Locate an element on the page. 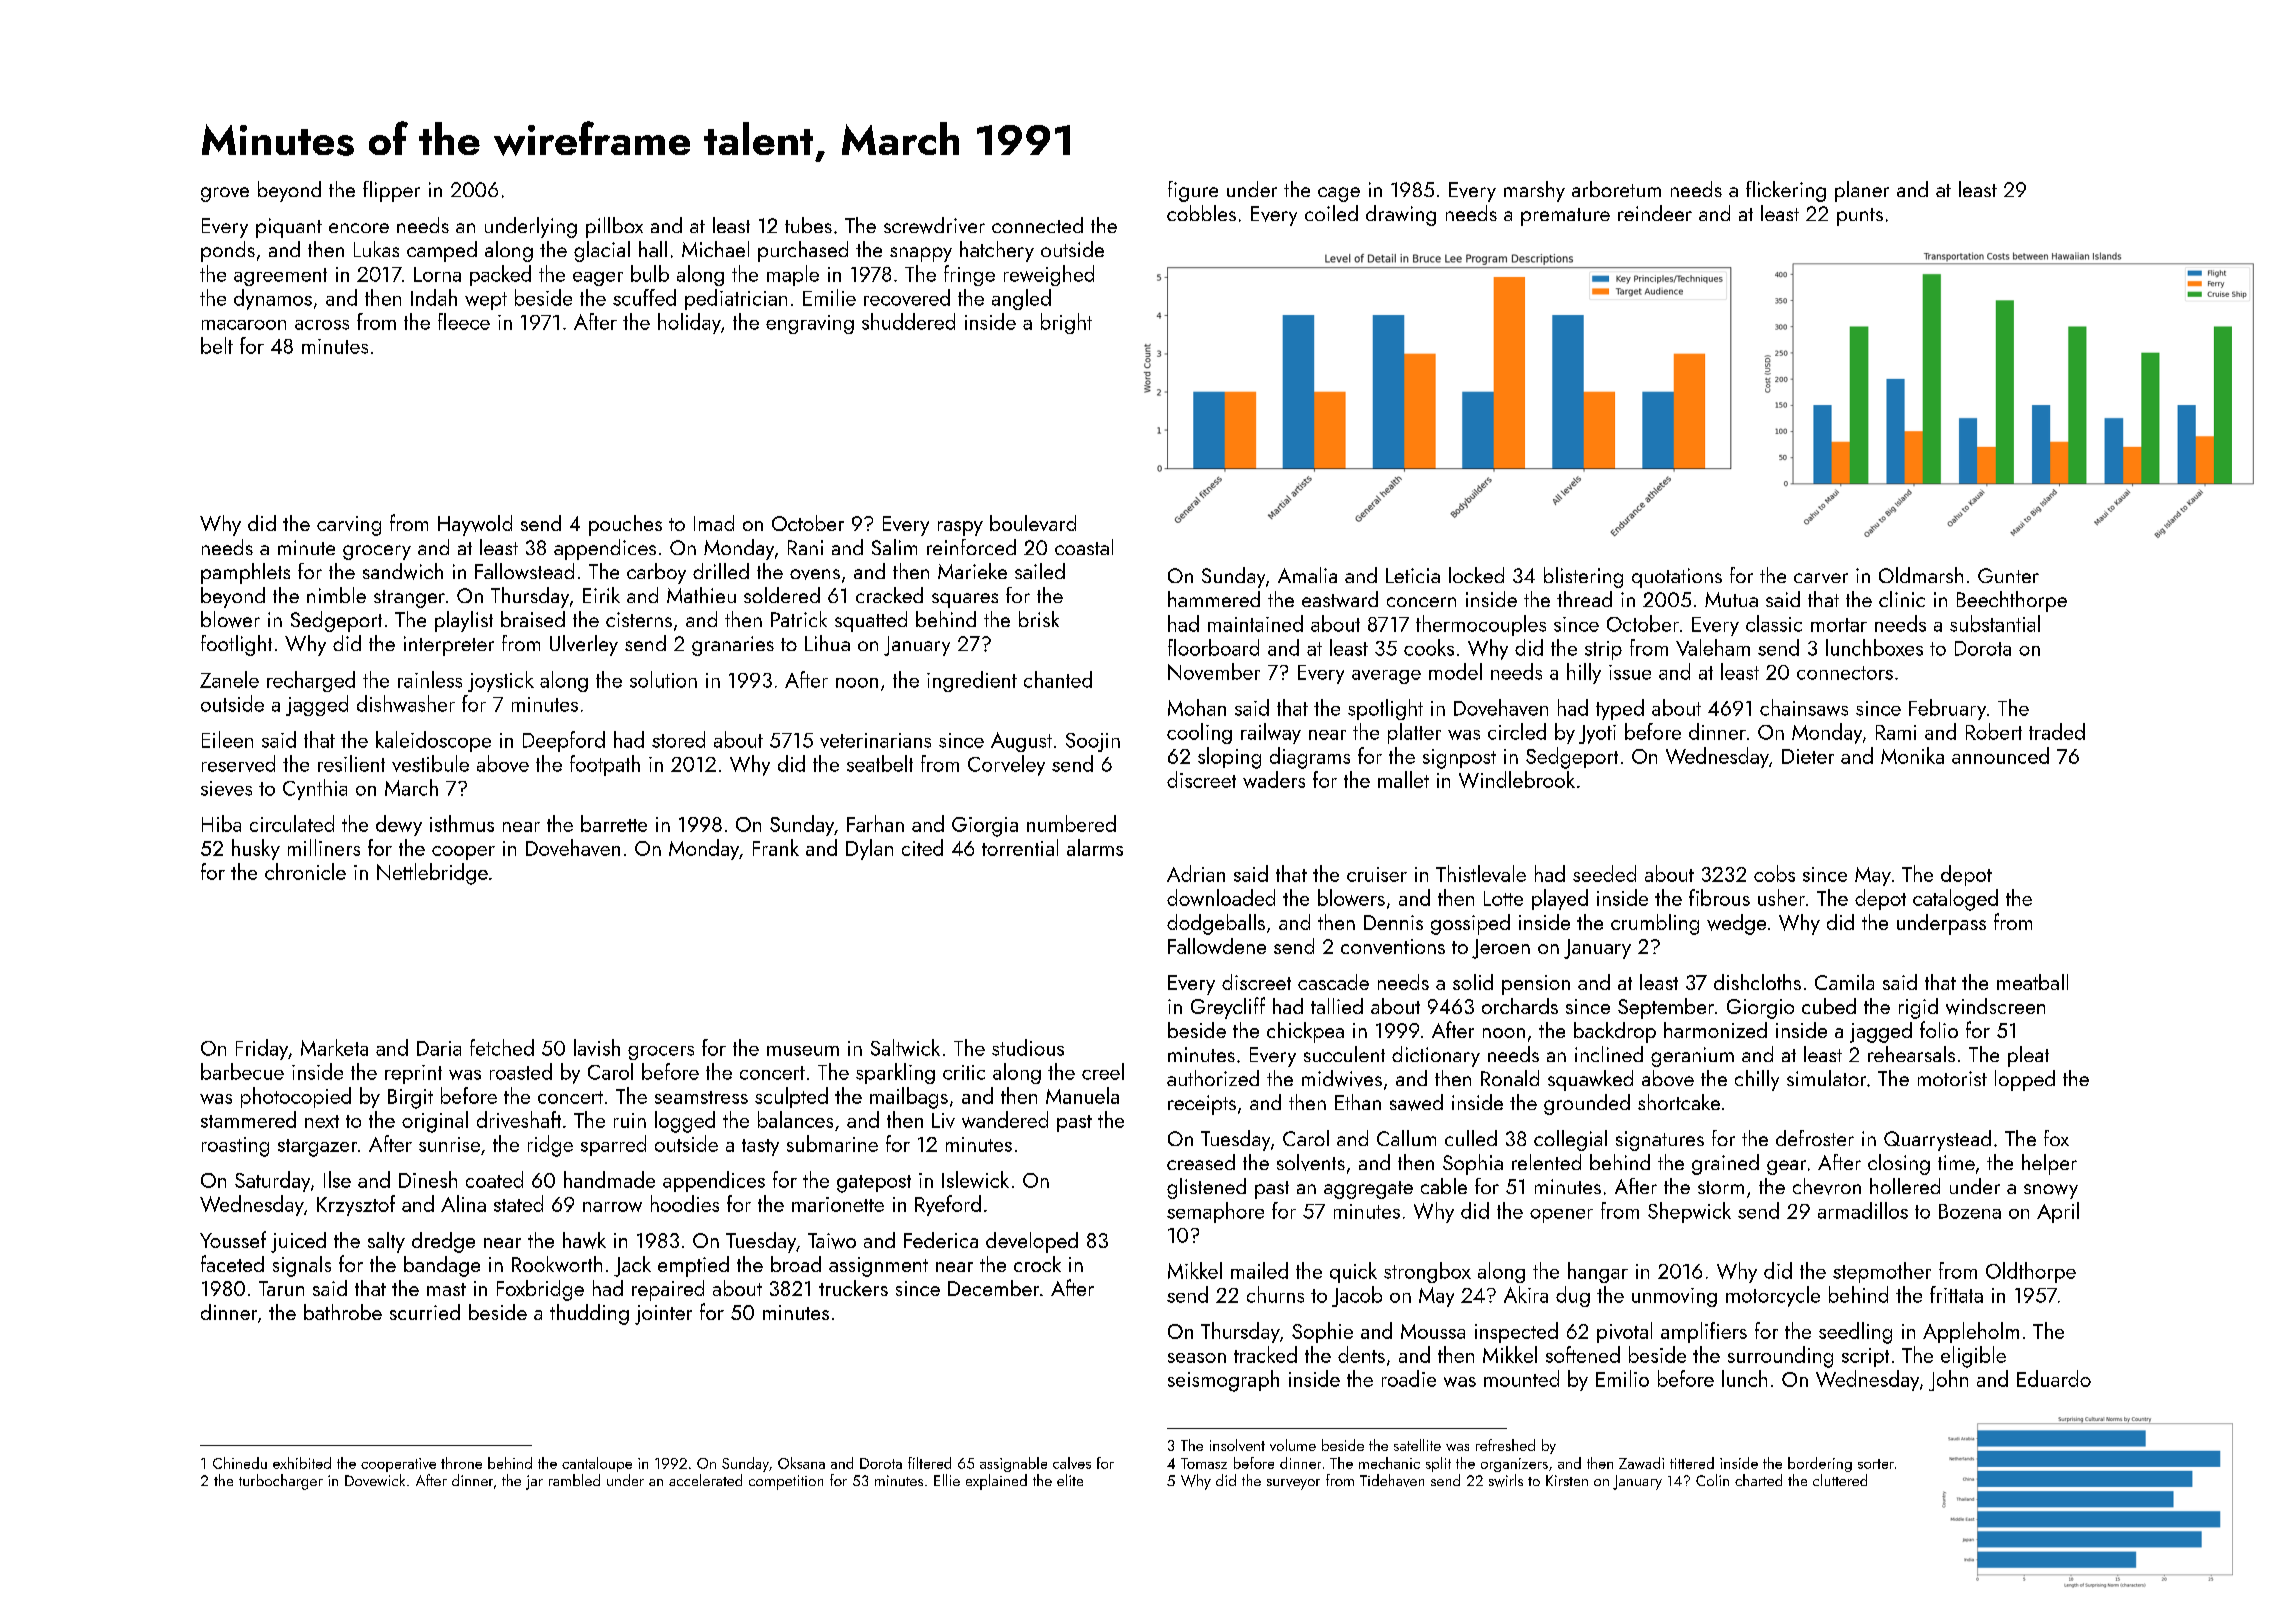 This page has width=2292, height=1620. Lotte is located at coordinates (1503, 898).
